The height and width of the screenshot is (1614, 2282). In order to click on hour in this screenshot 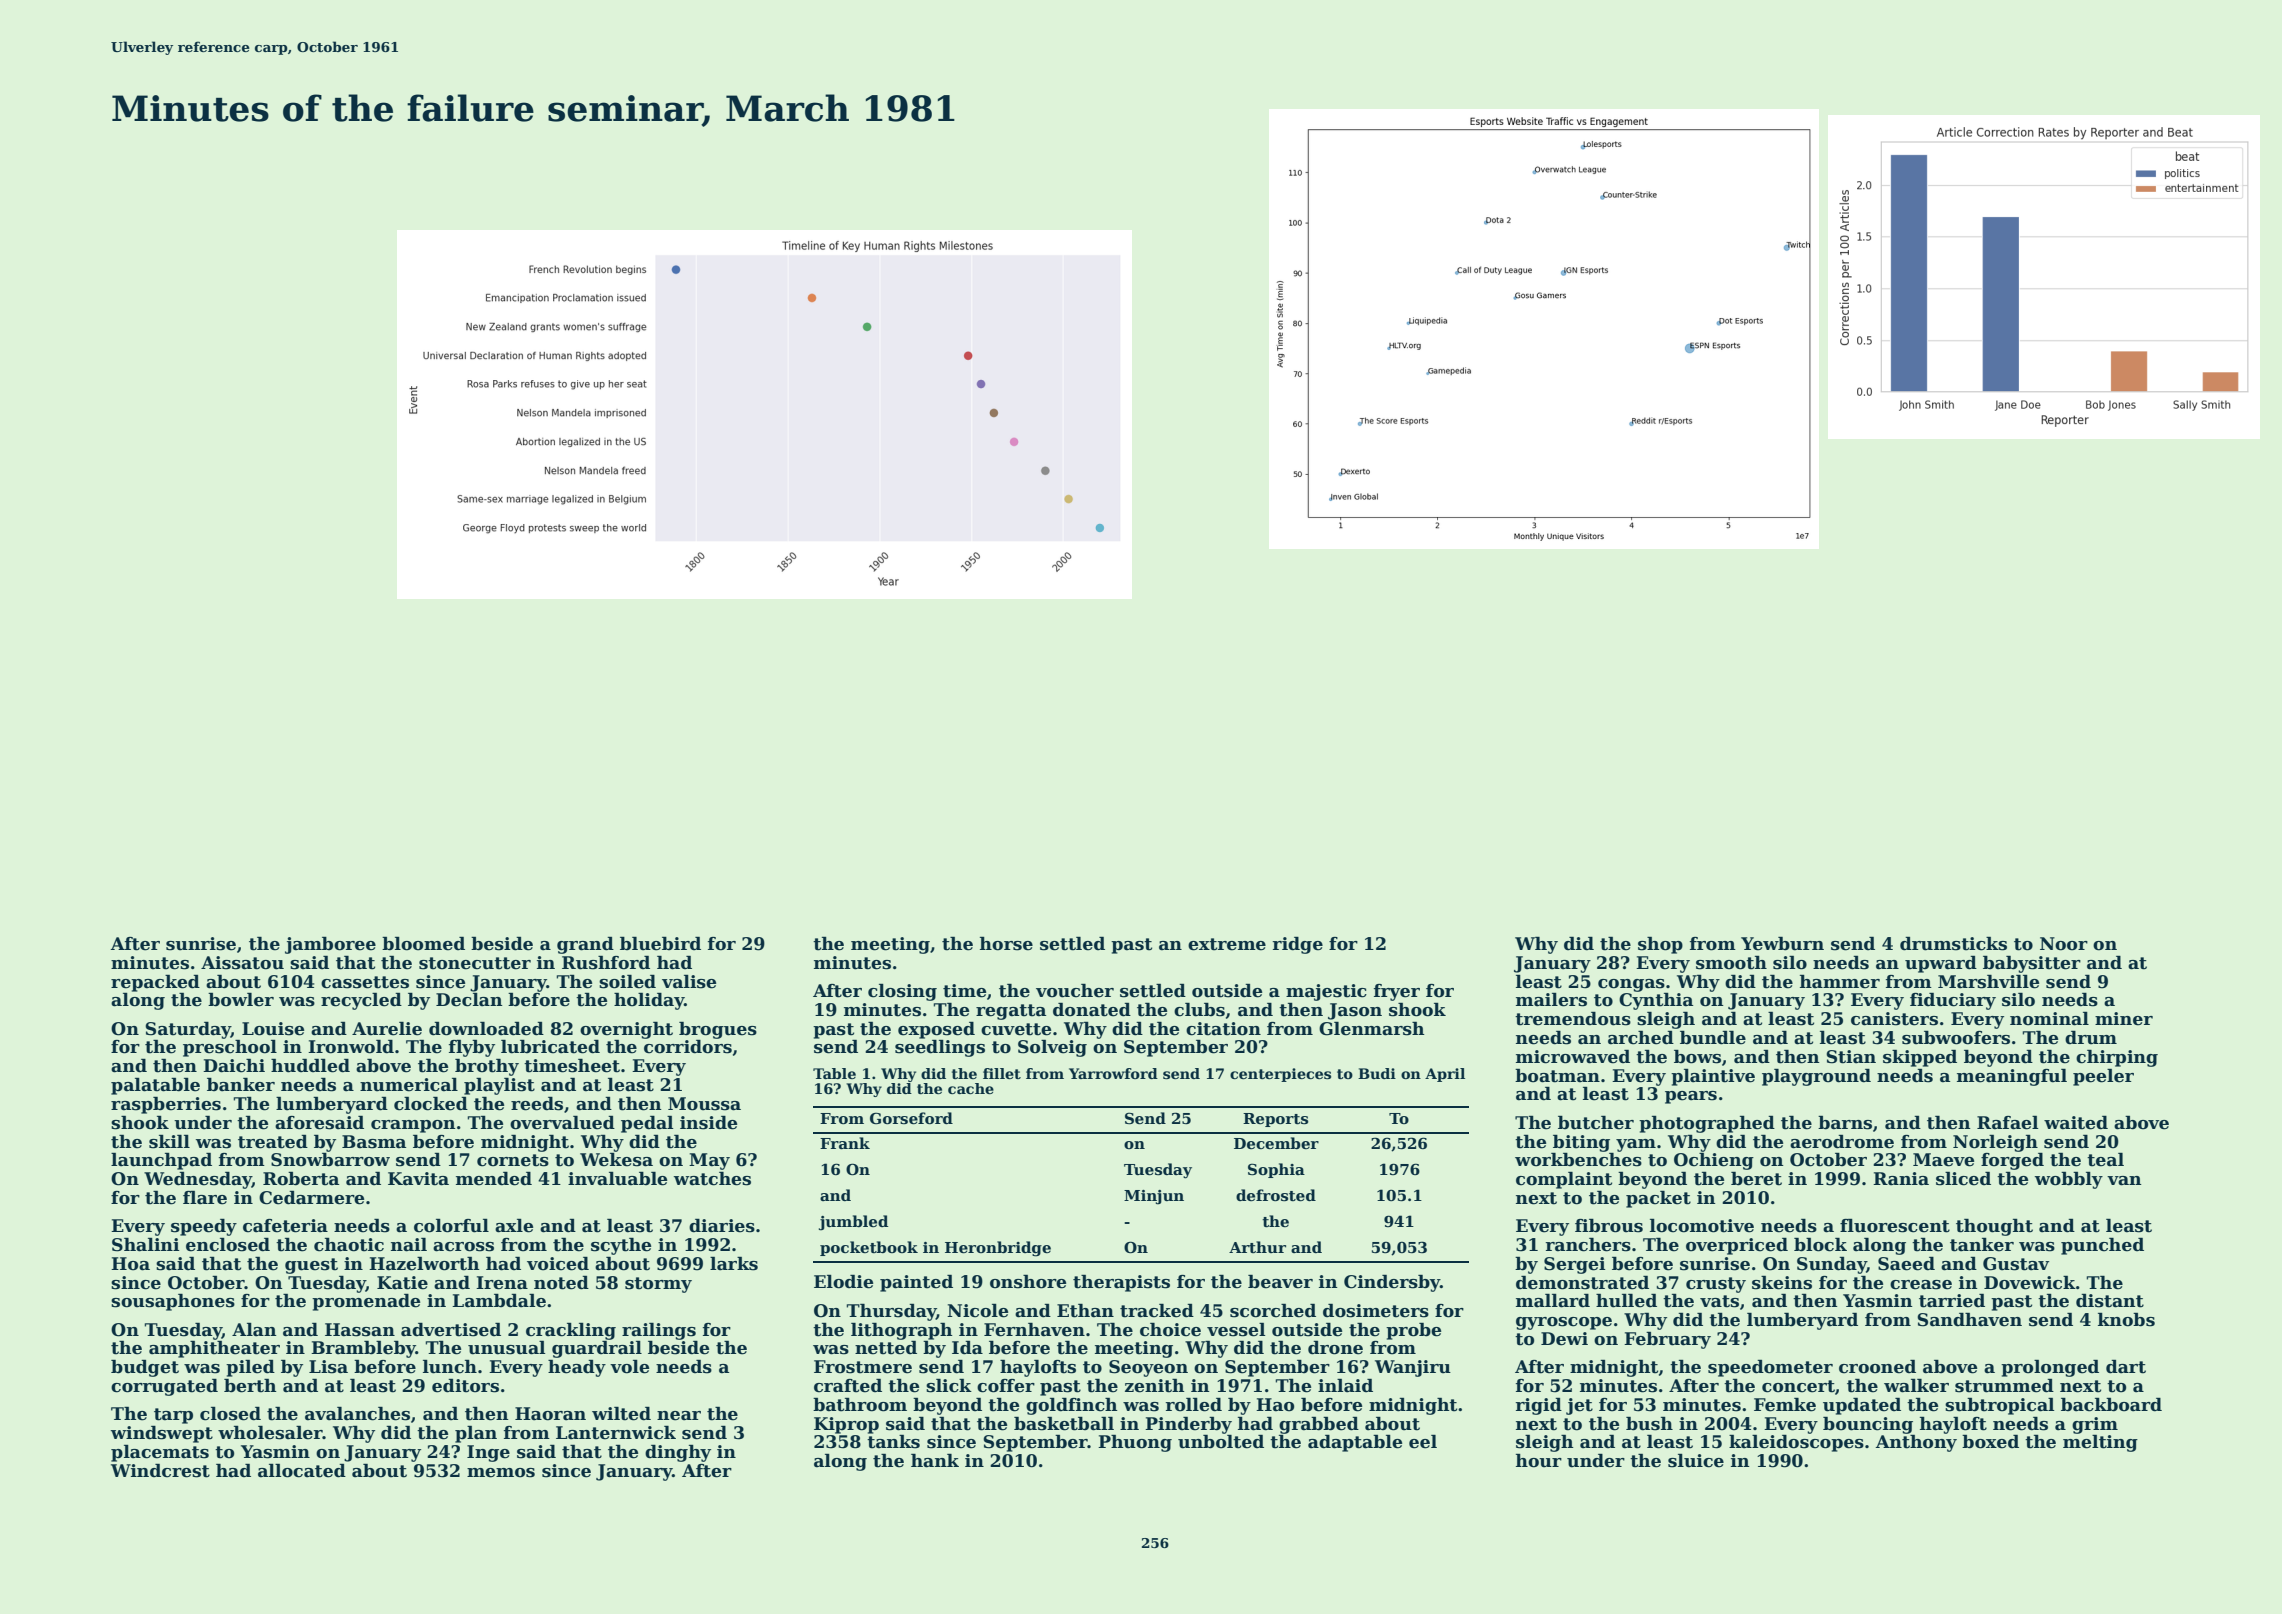, I will do `click(1539, 1461)`.
